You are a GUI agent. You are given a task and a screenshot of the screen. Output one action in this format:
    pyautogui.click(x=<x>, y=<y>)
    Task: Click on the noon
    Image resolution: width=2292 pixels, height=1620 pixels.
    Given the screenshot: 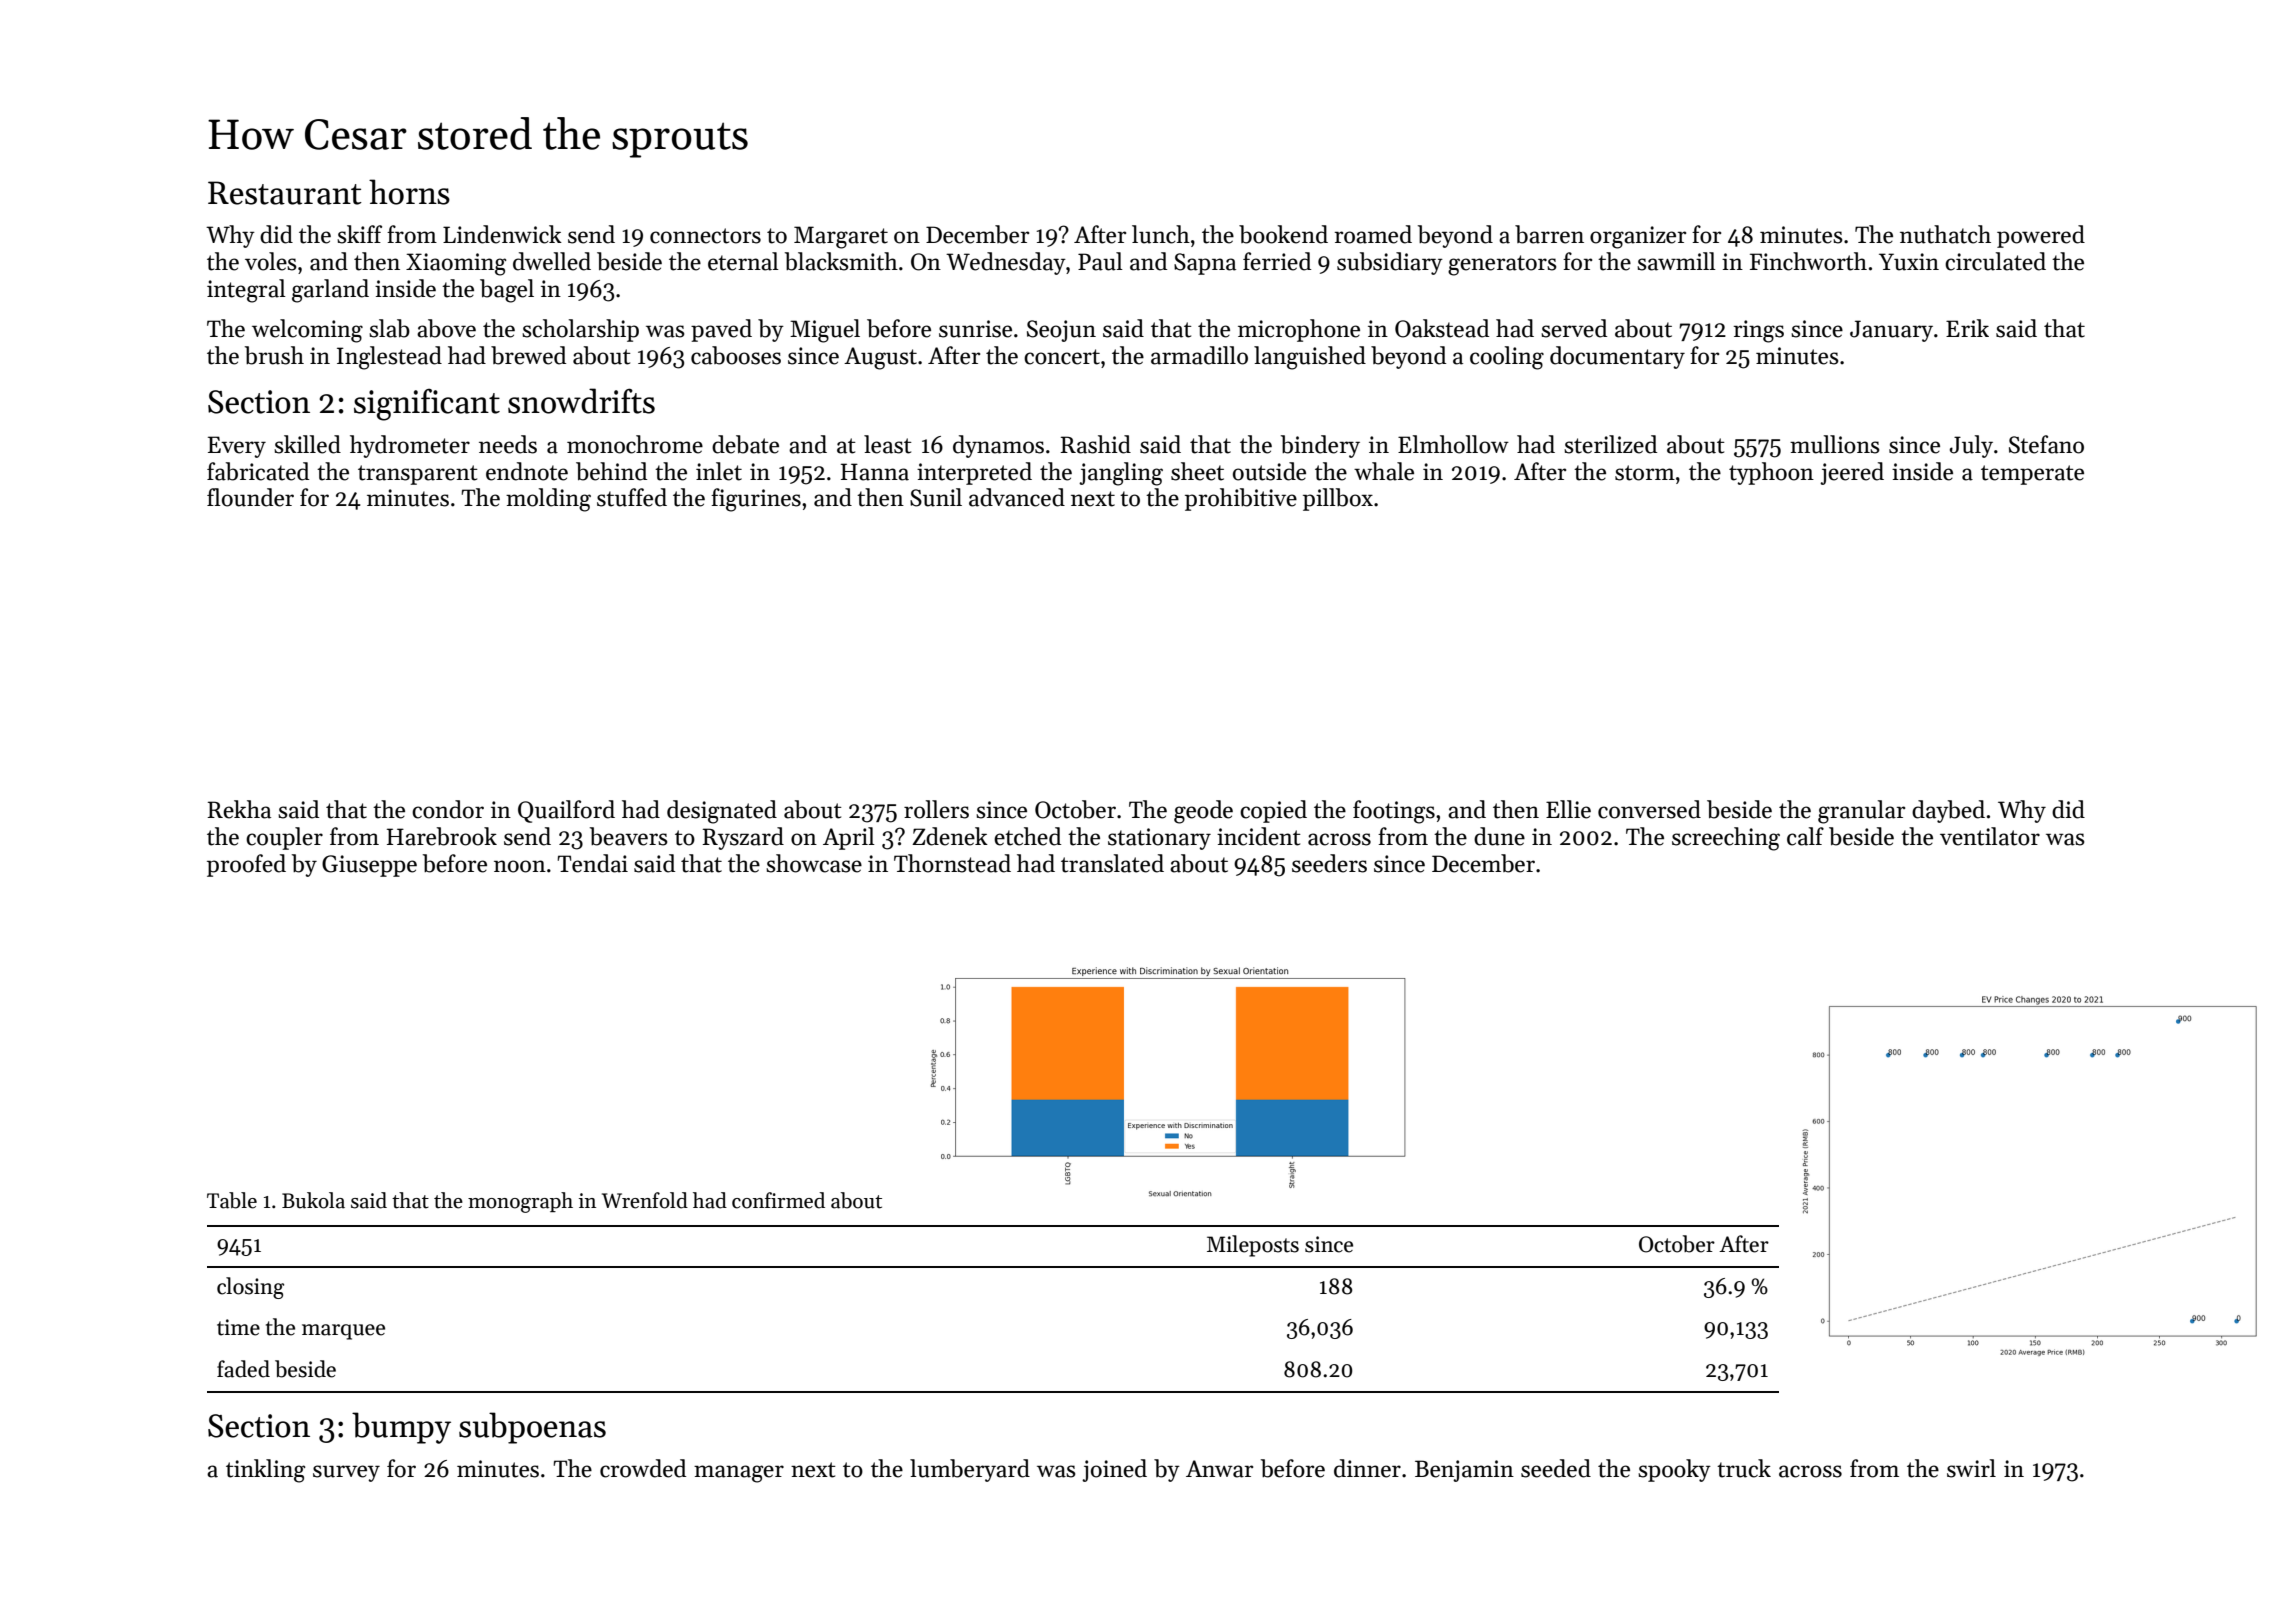 What is the action you would take?
    pyautogui.click(x=520, y=866)
